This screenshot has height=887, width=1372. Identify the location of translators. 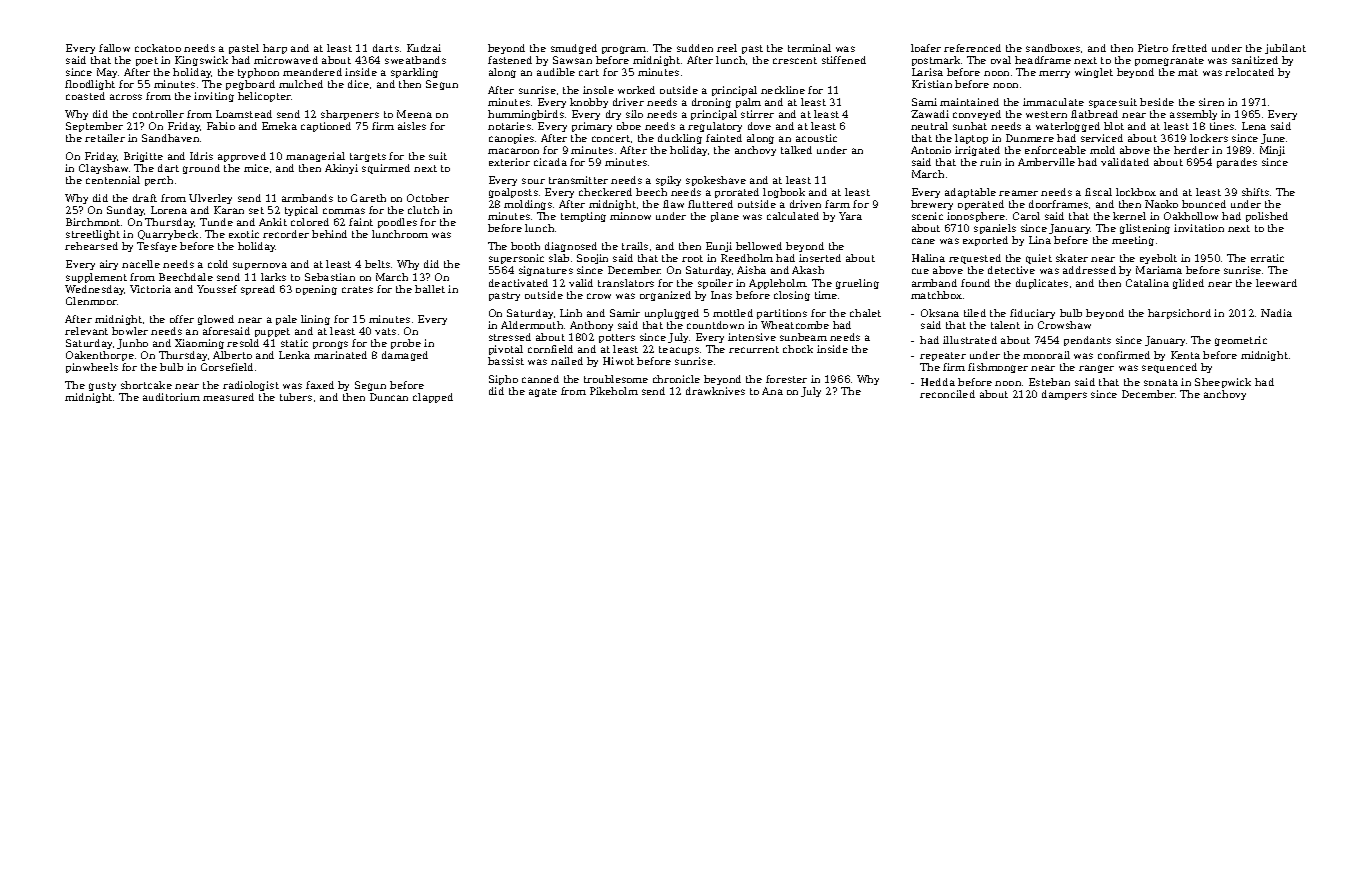
(626, 283).
